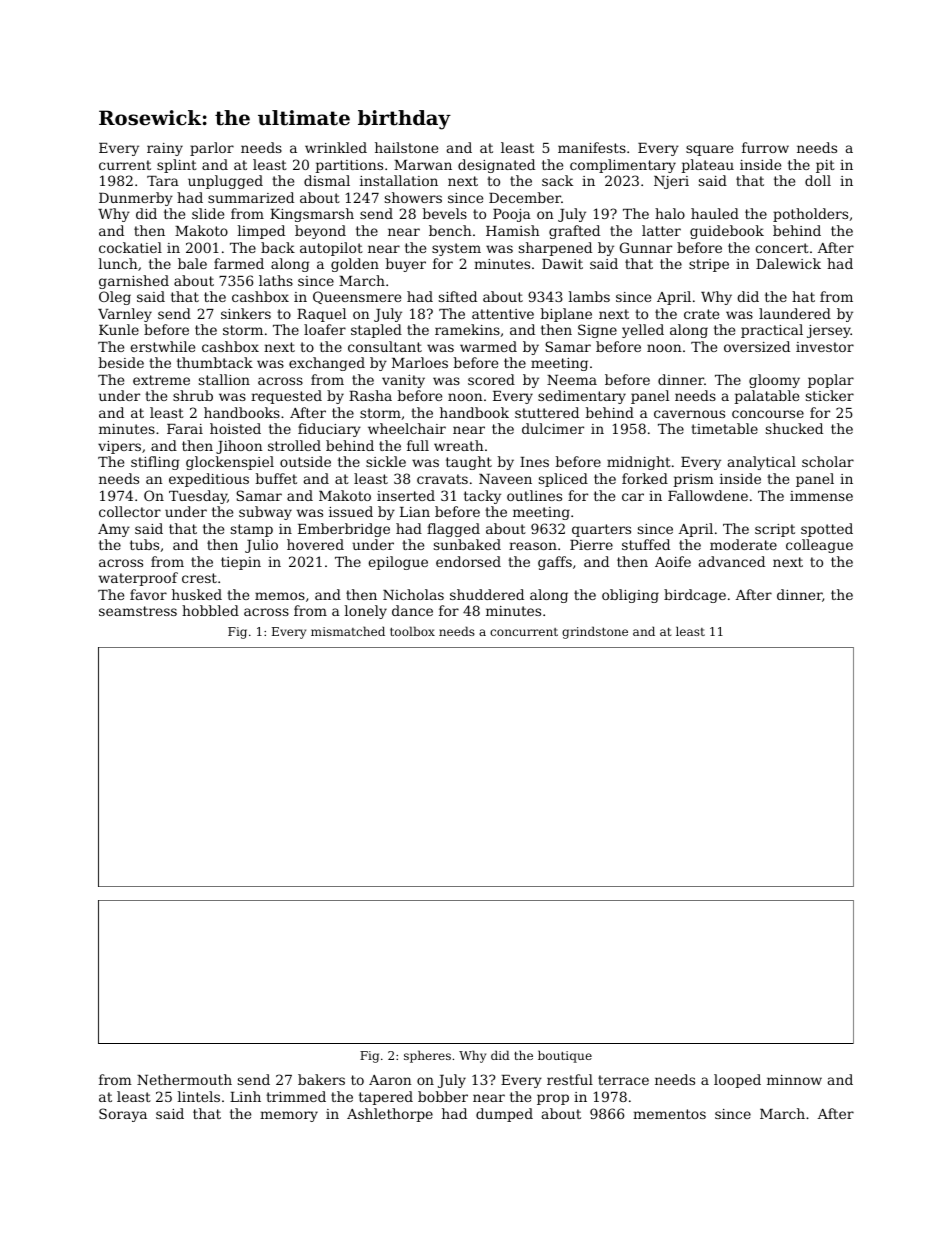  I want to click on Soraya, so click(123, 1115).
